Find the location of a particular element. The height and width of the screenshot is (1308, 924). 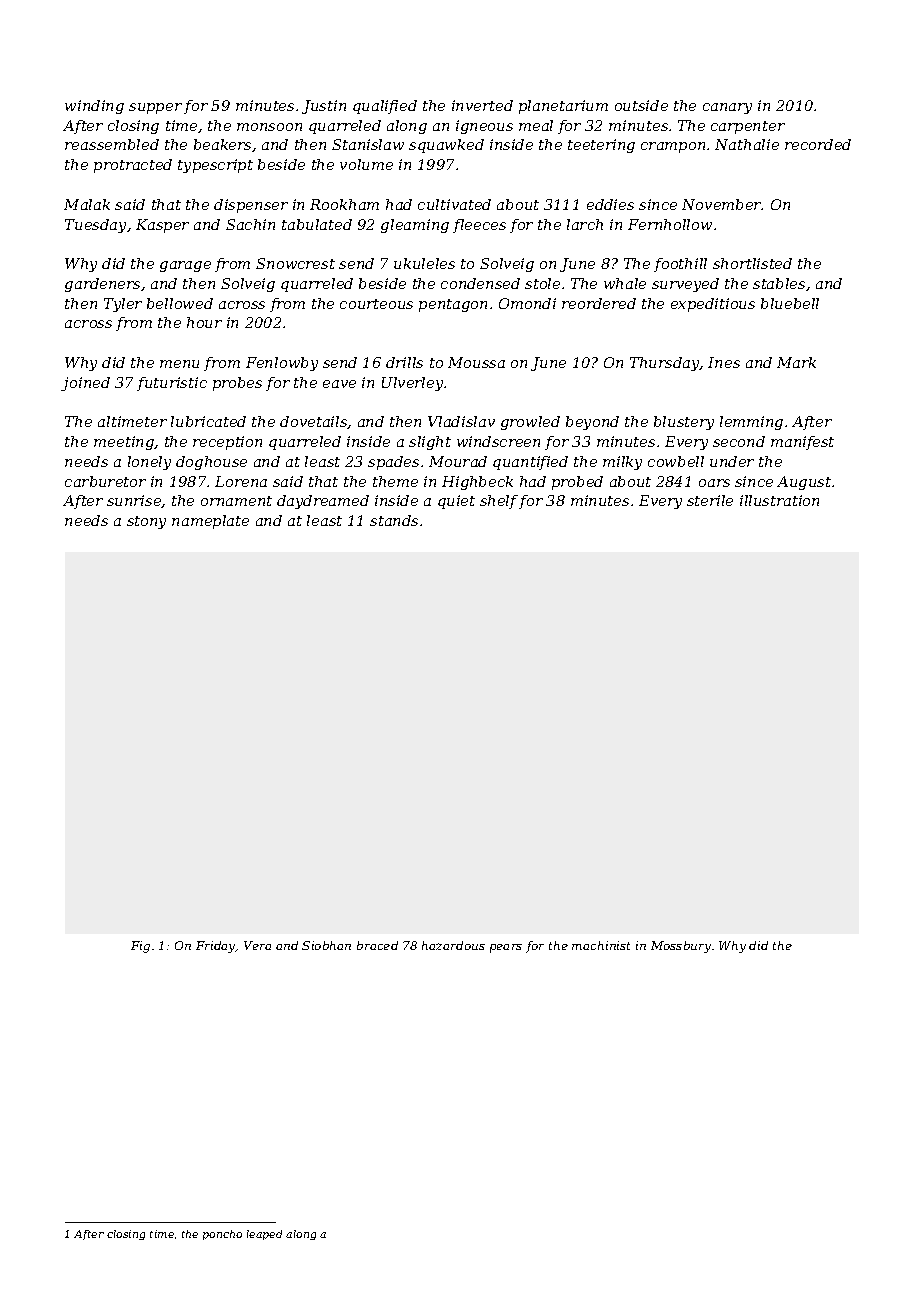

Mossbury is located at coordinates (681, 947).
